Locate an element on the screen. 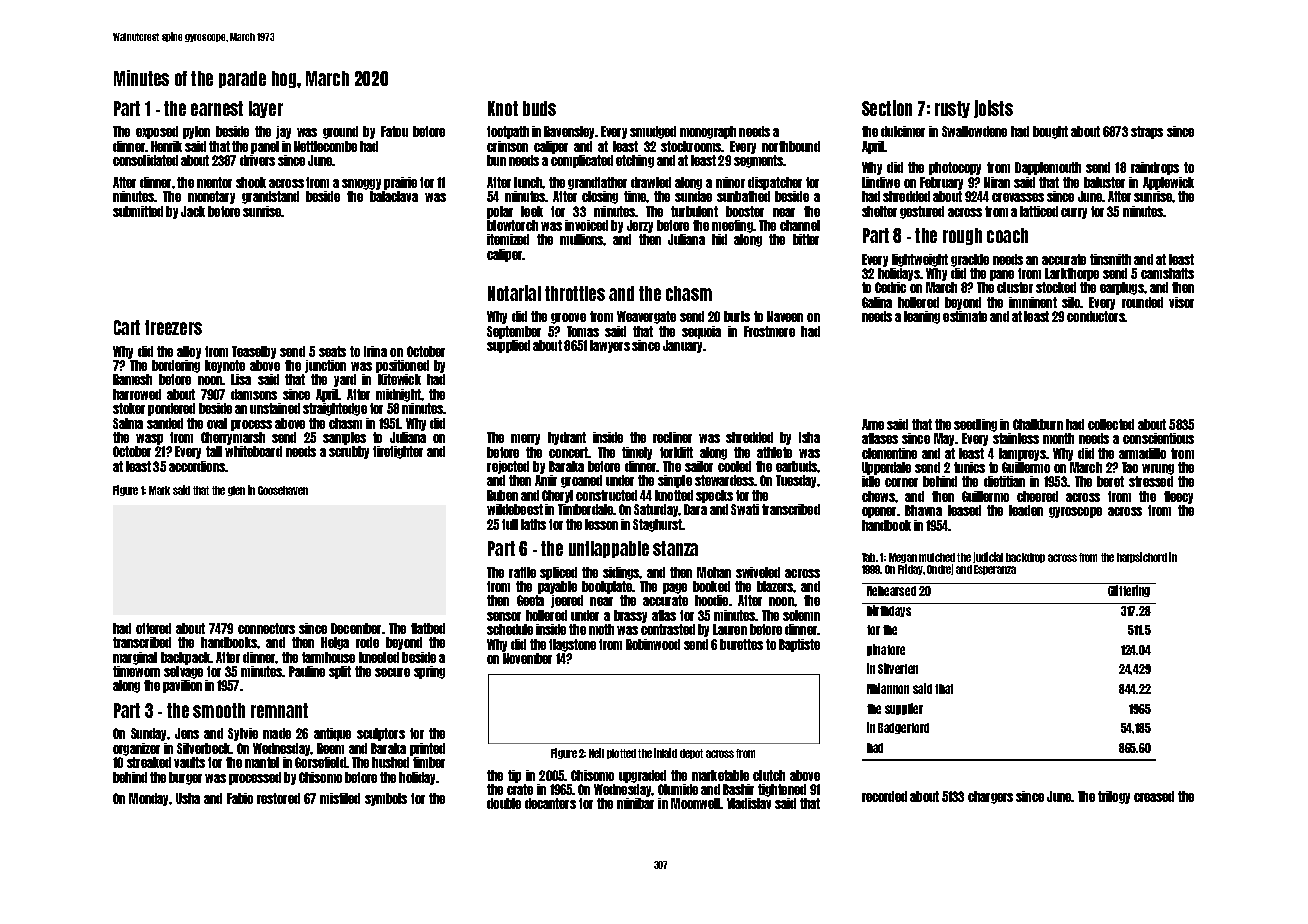 The width and height of the screenshot is (1308, 924). double is located at coordinates (504, 803).
